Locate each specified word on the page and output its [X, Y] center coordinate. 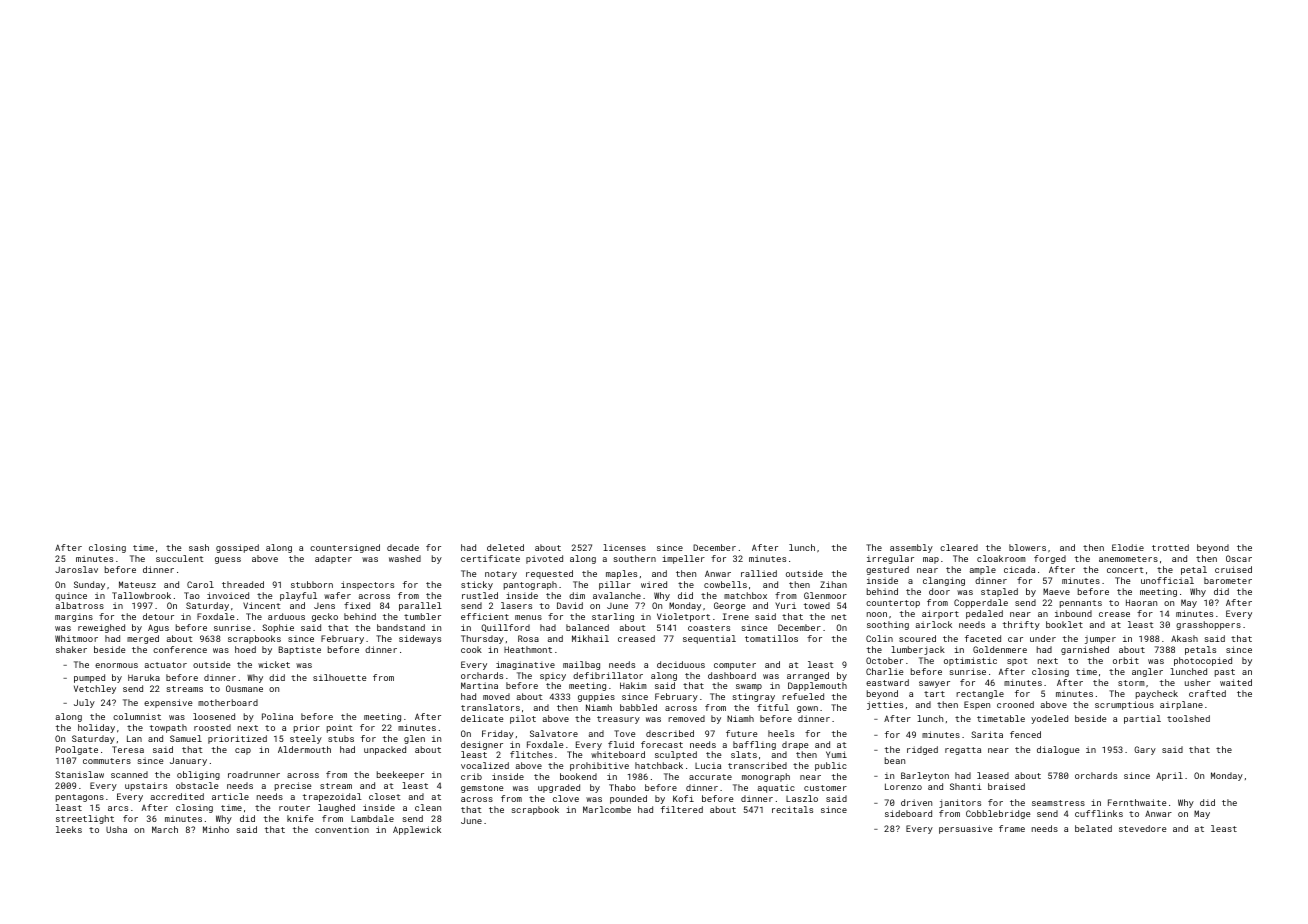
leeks [69, 829]
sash [199, 547]
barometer [1228, 580]
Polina [277, 716]
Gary [1145, 750]
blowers [1027, 547]
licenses [624, 547]
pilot [523, 719]
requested [549, 574]
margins [74, 617]
